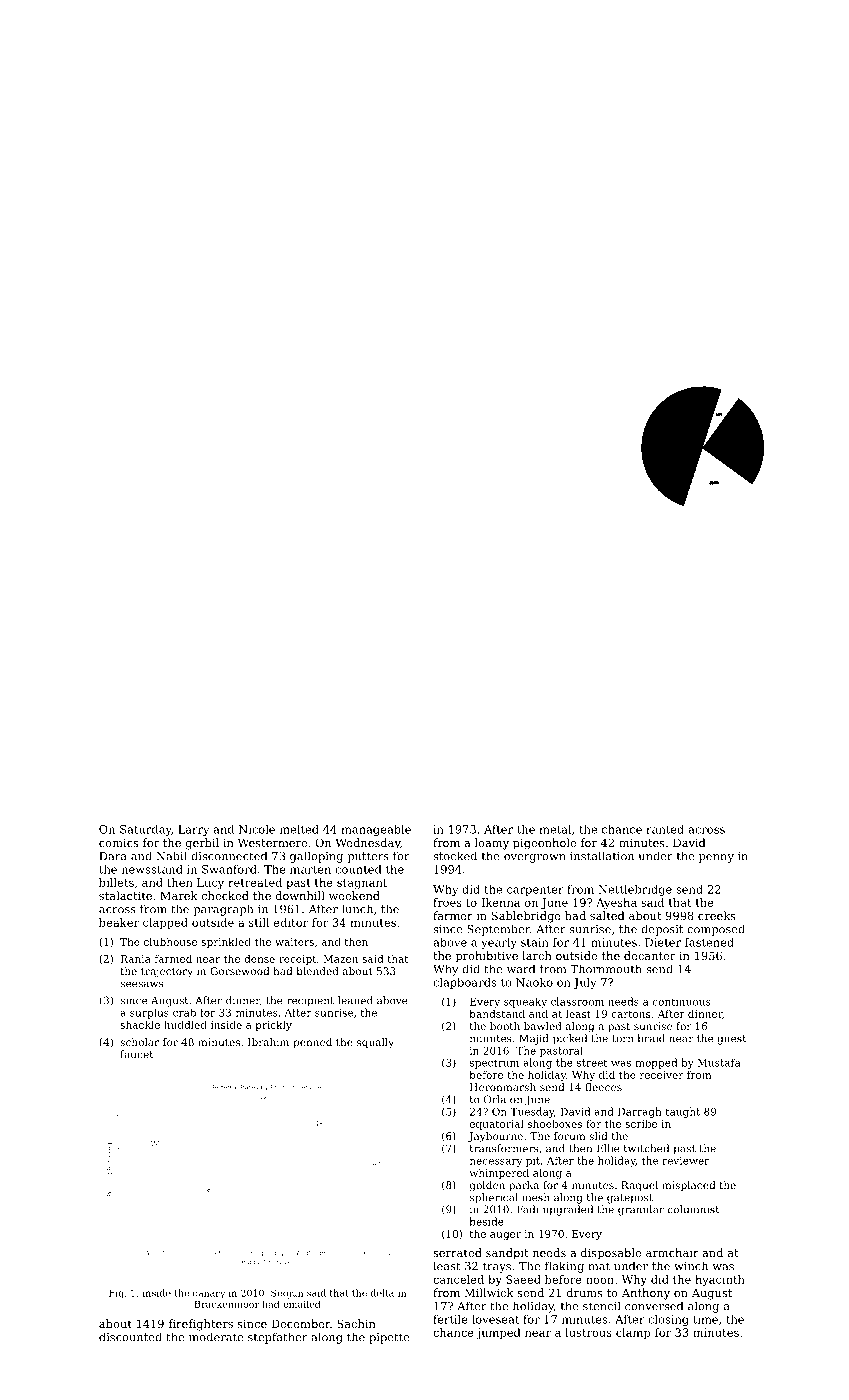  I want to click on canary, so click(209, 1295).
